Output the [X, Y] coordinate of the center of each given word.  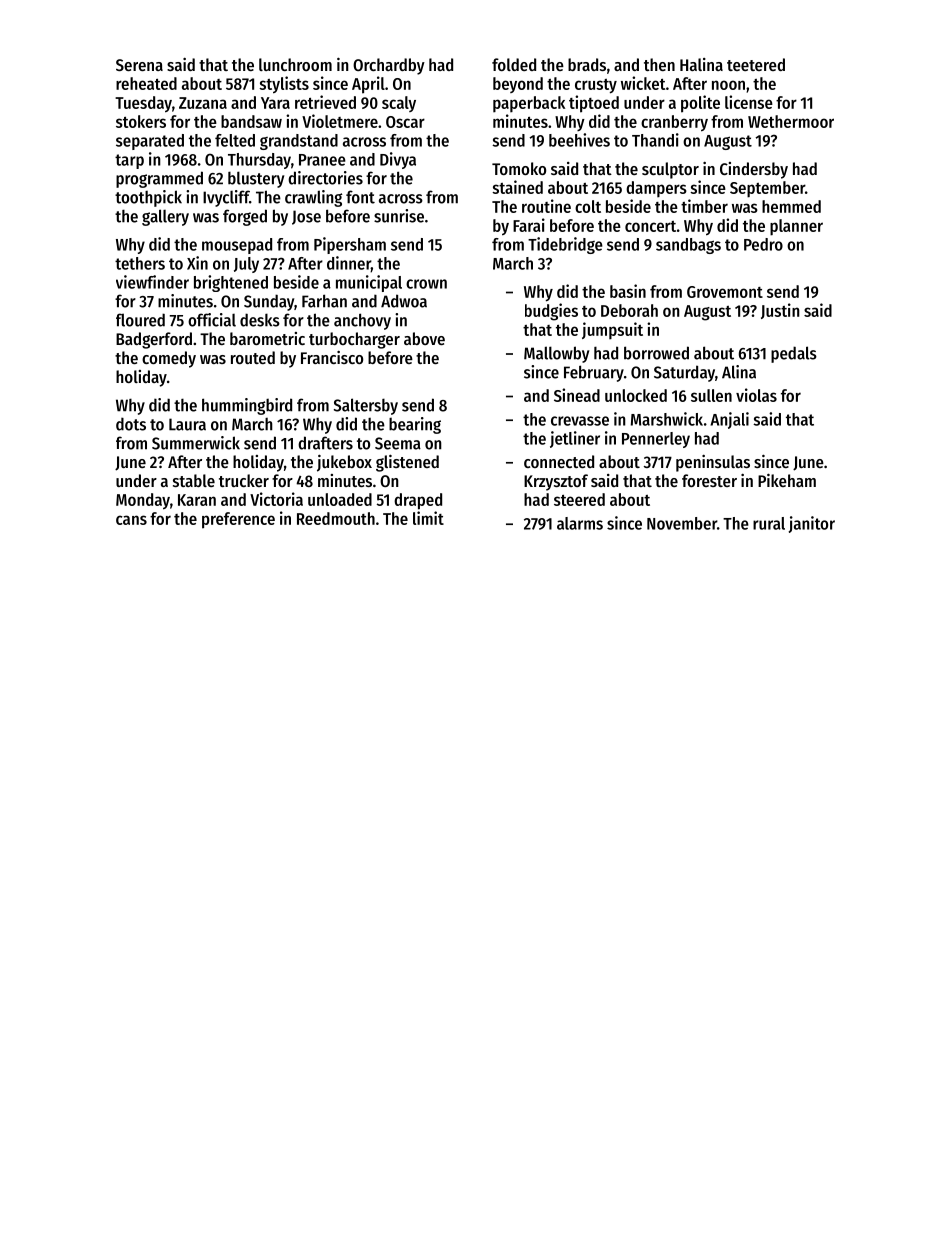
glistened [407, 463]
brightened [231, 283]
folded [514, 64]
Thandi [655, 140]
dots [131, 424]
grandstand [299, 142]
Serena [139, 65]
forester [709, 480]
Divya [398, 160]
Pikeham [787, 480]
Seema [398, 443]
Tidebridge [565, 245]
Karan [197, 500]
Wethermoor [791, 121]
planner [796, 227]
